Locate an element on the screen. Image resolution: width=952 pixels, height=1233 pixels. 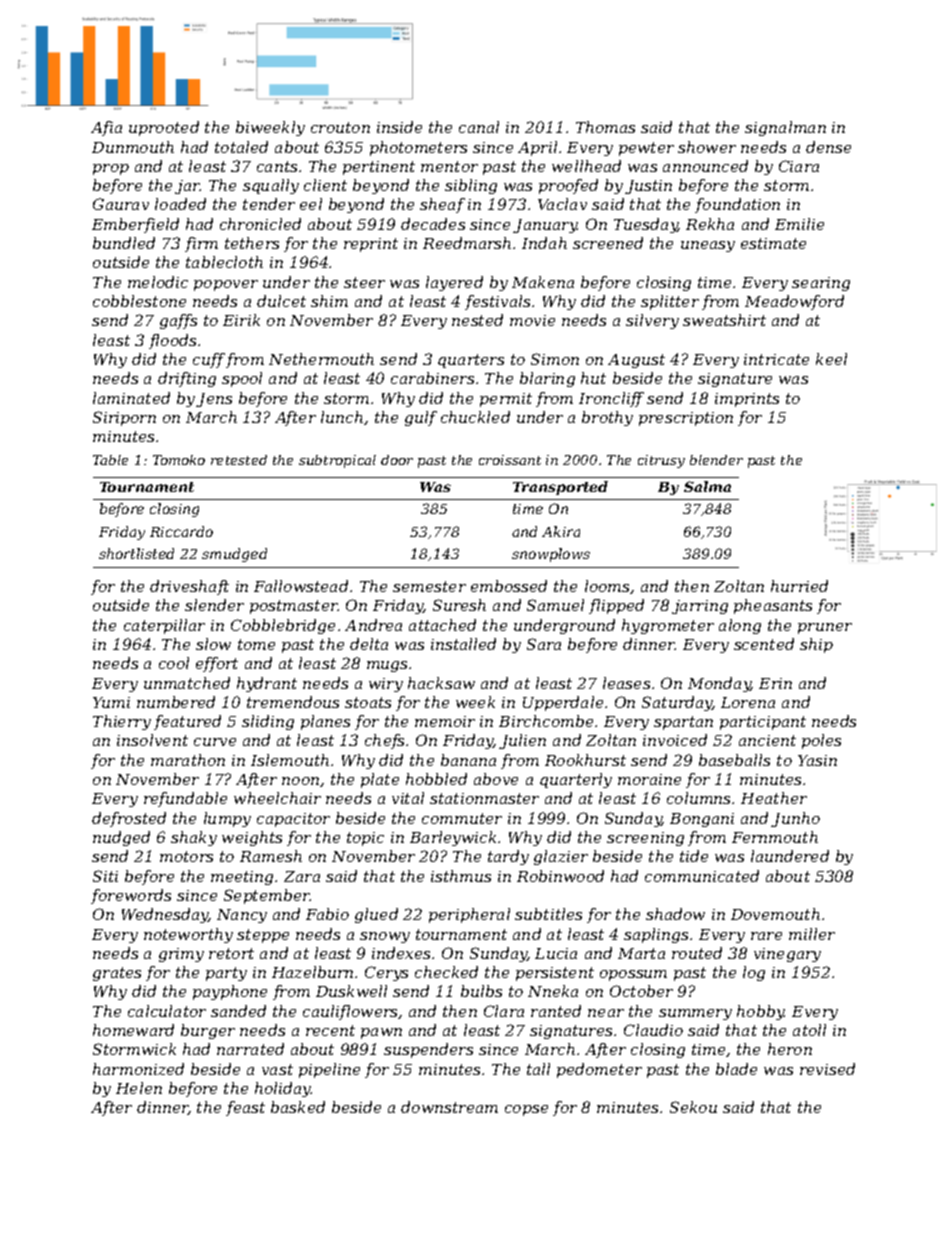
suspenders is located at coordinates (428, 1050).
